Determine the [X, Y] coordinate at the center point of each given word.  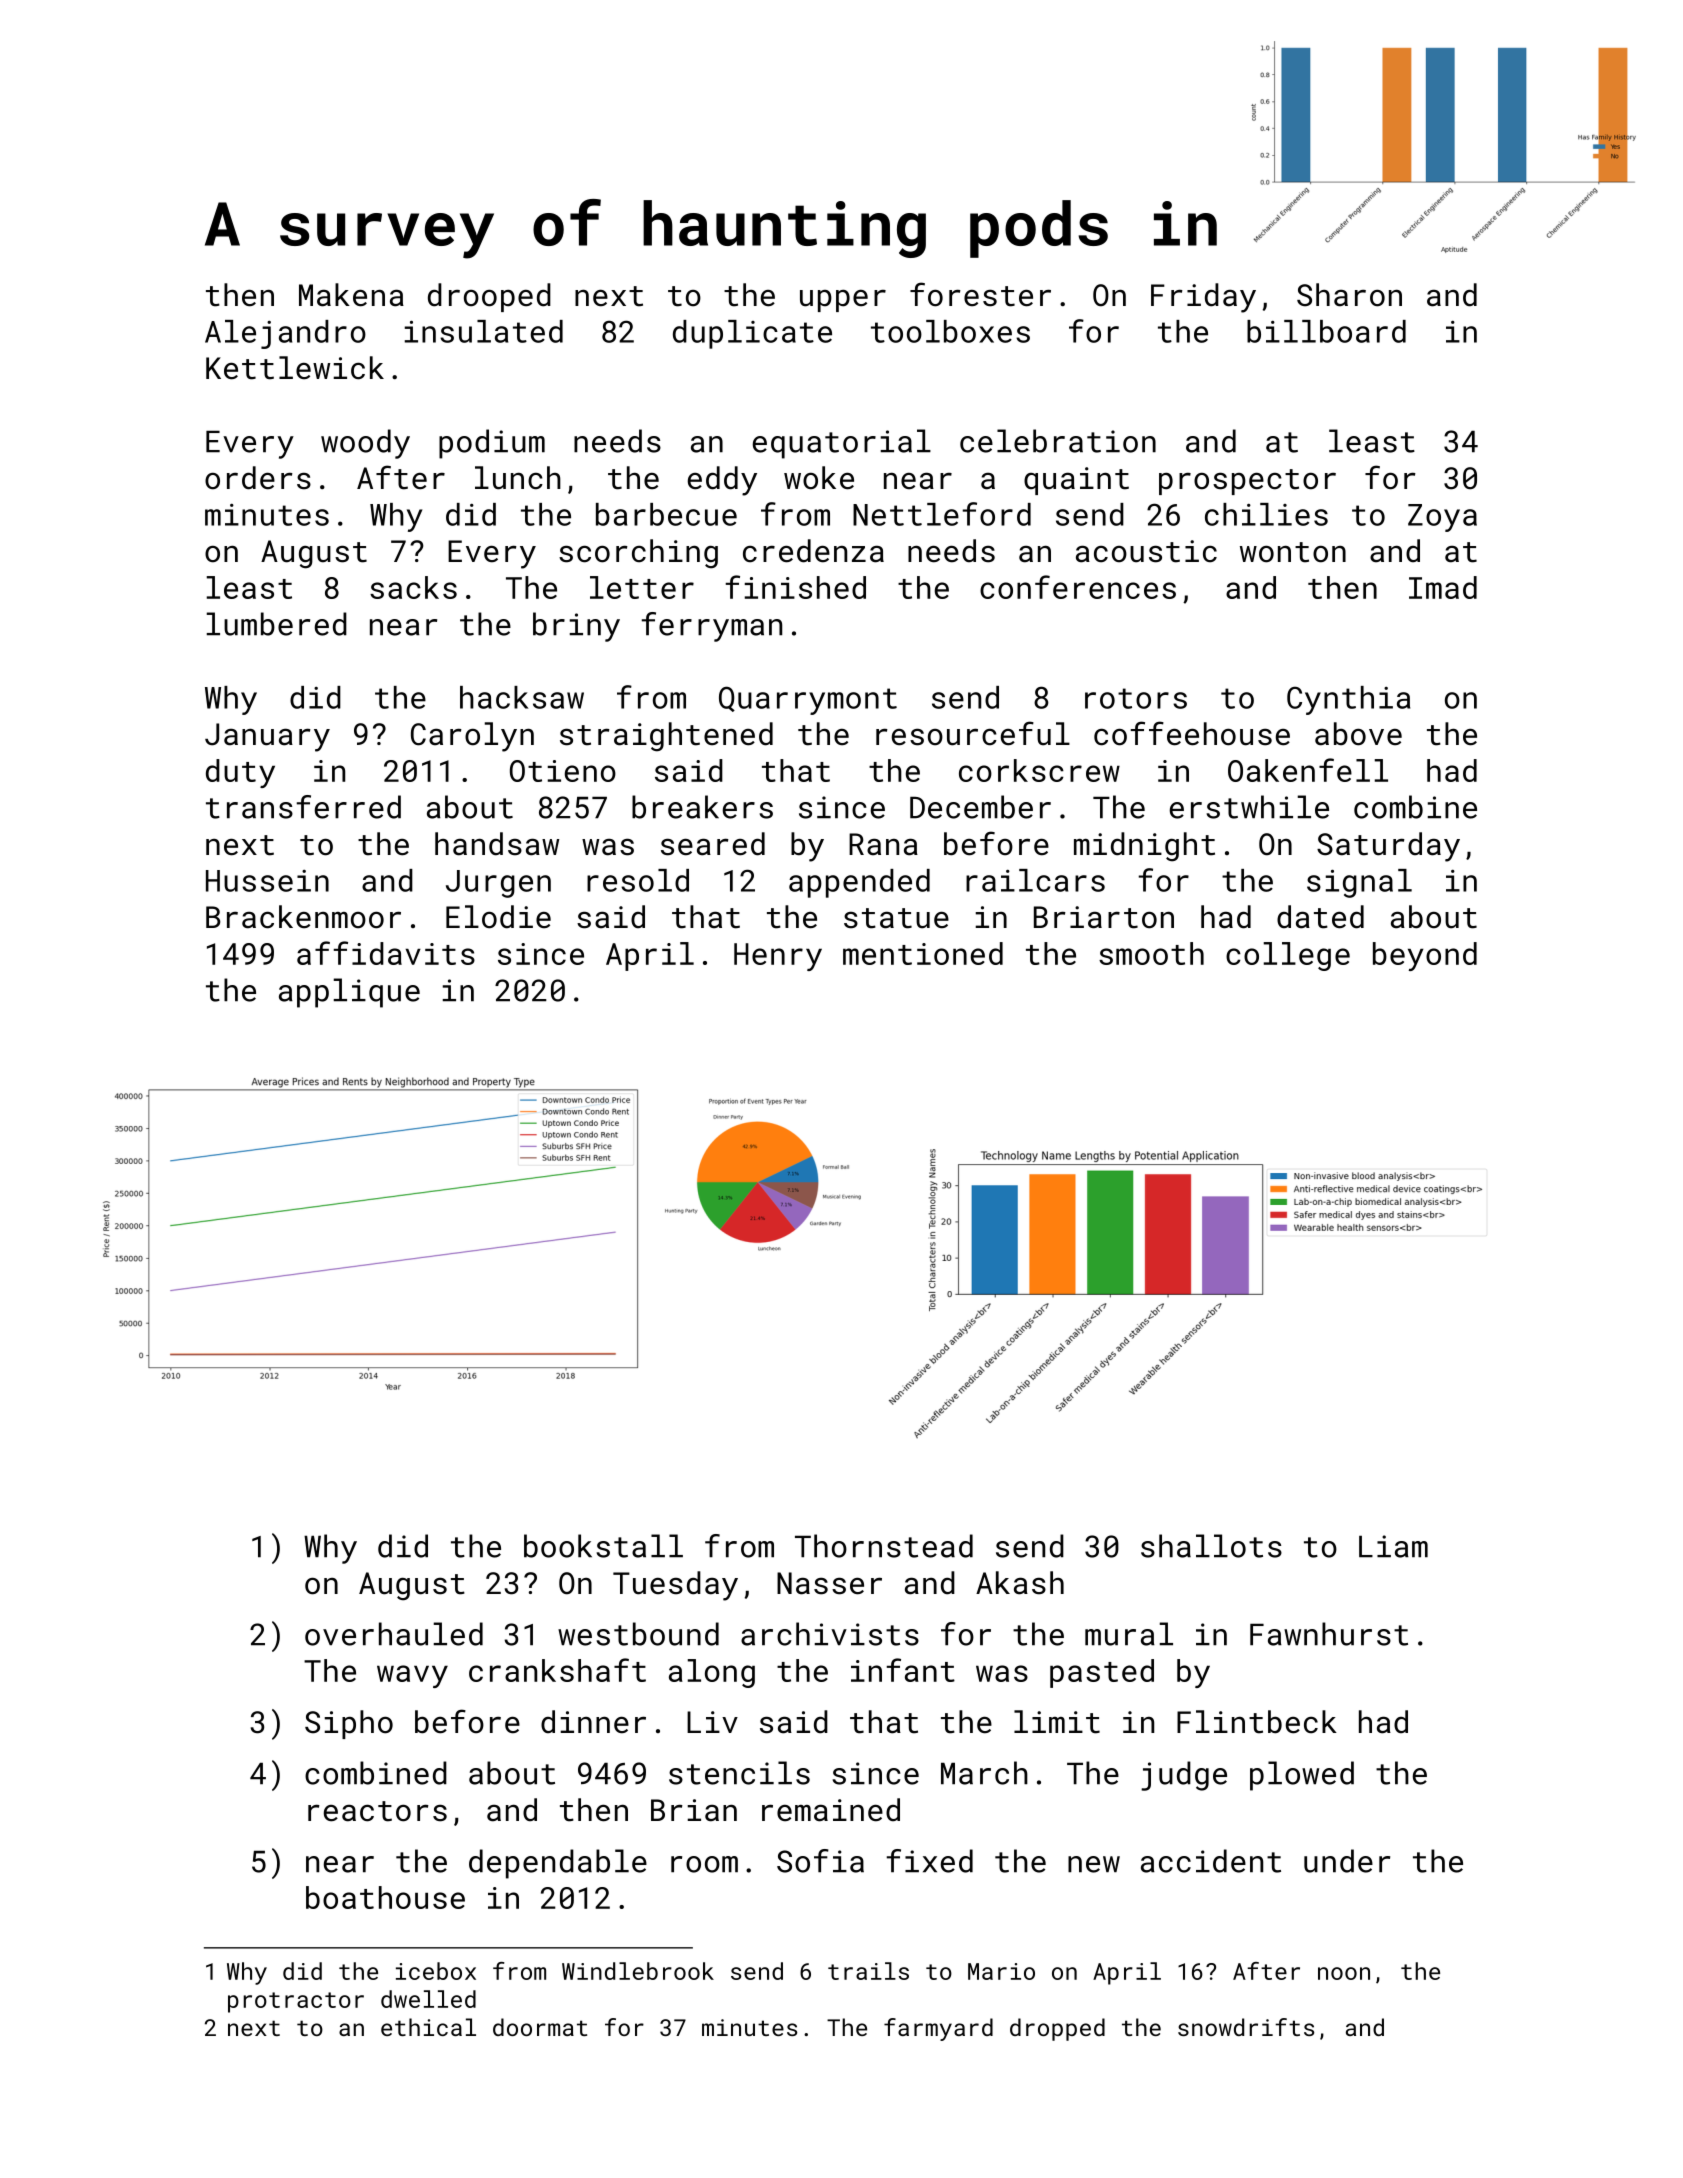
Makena [351, 295]
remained [831, 1810]
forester [980, 294]
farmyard [938, 2029]
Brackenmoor [303, 917]
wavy [412, 1676]
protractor [296, 2002]
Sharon [1349, 295]
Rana [883, 844]
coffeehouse [1192, 733]
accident [1211, 1861]
